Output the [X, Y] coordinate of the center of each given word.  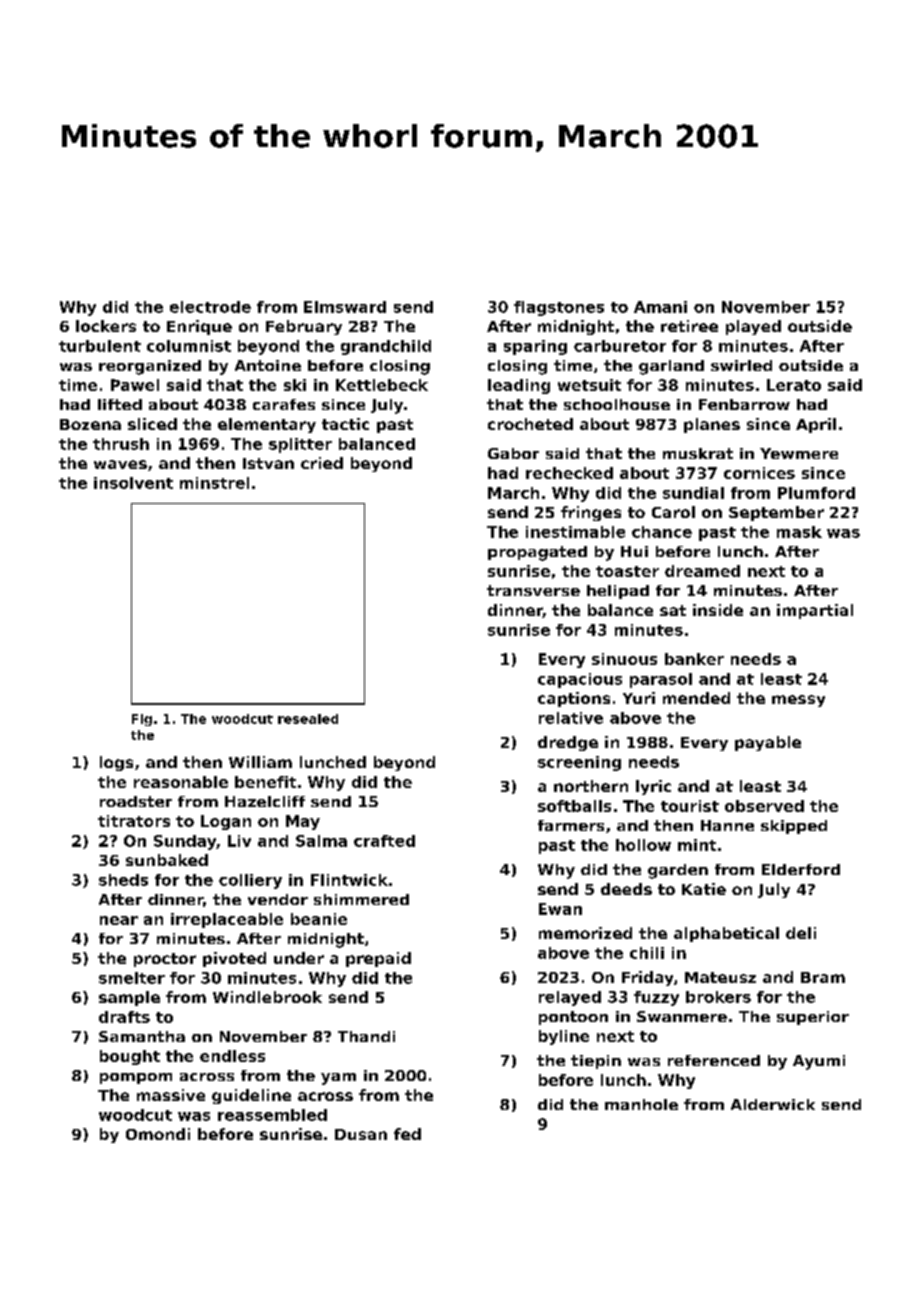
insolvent [133, 483]
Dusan [361, 1134]
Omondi [158, 1134]
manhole [641, 1104]
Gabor [513, 453]
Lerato [794, 385]
